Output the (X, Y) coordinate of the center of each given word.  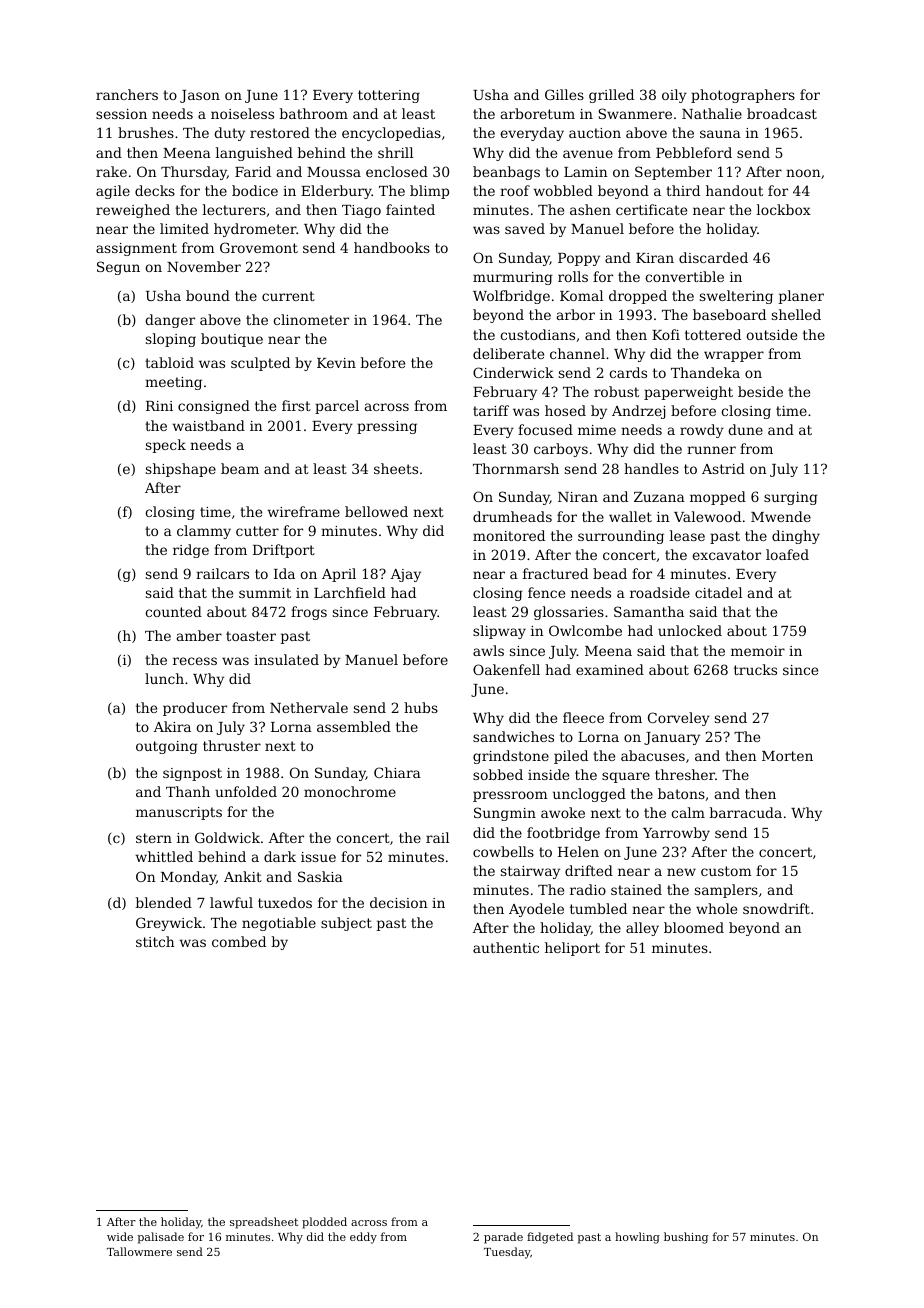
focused (545, 429)
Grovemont (259, 247)
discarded (713, 257)
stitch (155, 941)
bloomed (694, 927)
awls (488, 650)
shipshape (181, 470)
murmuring (513, 278)
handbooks (392, 247)
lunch (164, 678)
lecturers (234, 209)
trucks (755, 669)
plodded (324, 1223)
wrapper (734, 356)
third (683, 190)
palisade (161, 1238)
